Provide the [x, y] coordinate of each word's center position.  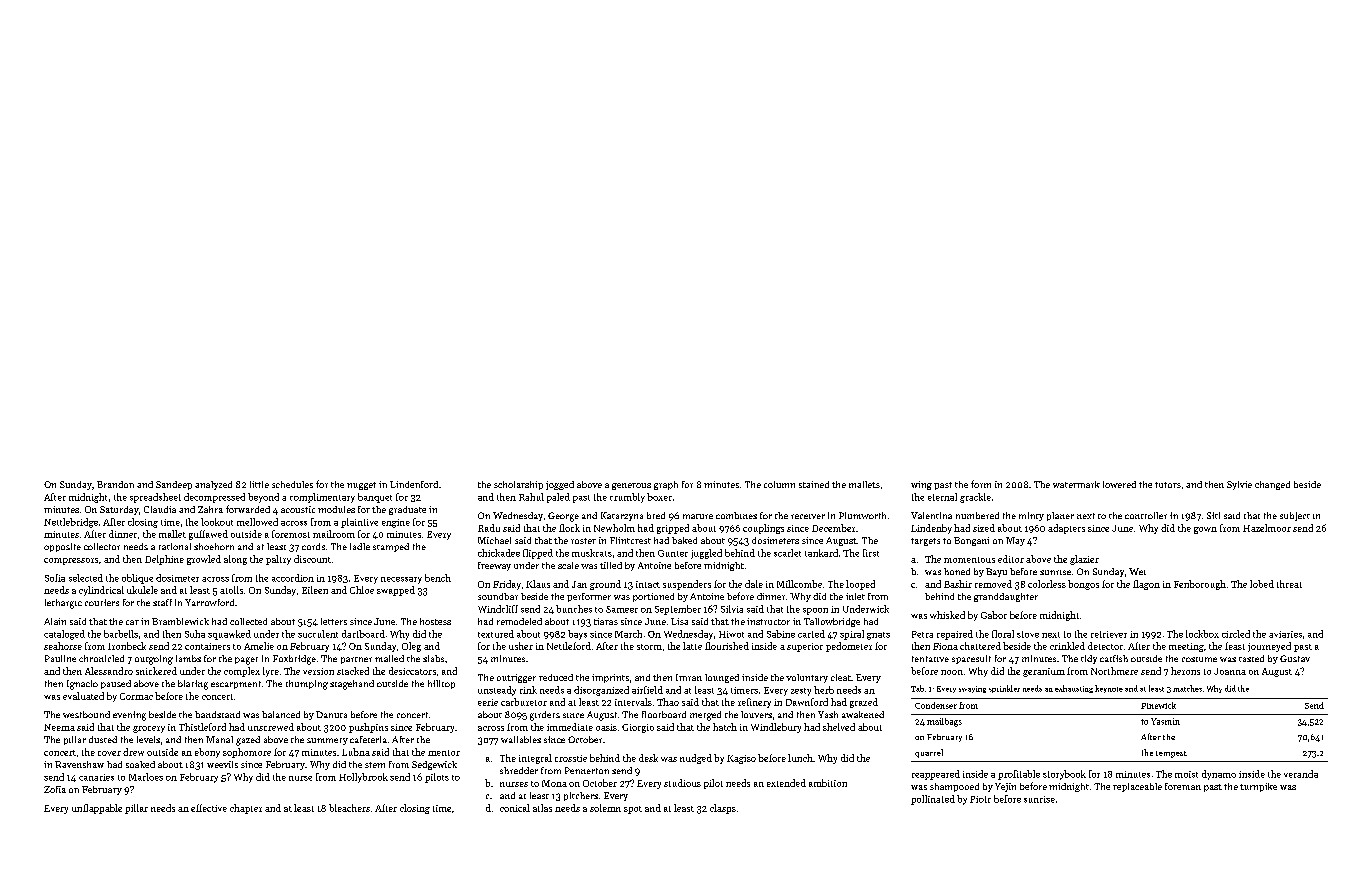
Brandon [115, 484]
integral [535, 759]
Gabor [994, 615]
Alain [55, 621]
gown [1205, 530]
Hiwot [731, 634]
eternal [942, 497]
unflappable [97, 809]
